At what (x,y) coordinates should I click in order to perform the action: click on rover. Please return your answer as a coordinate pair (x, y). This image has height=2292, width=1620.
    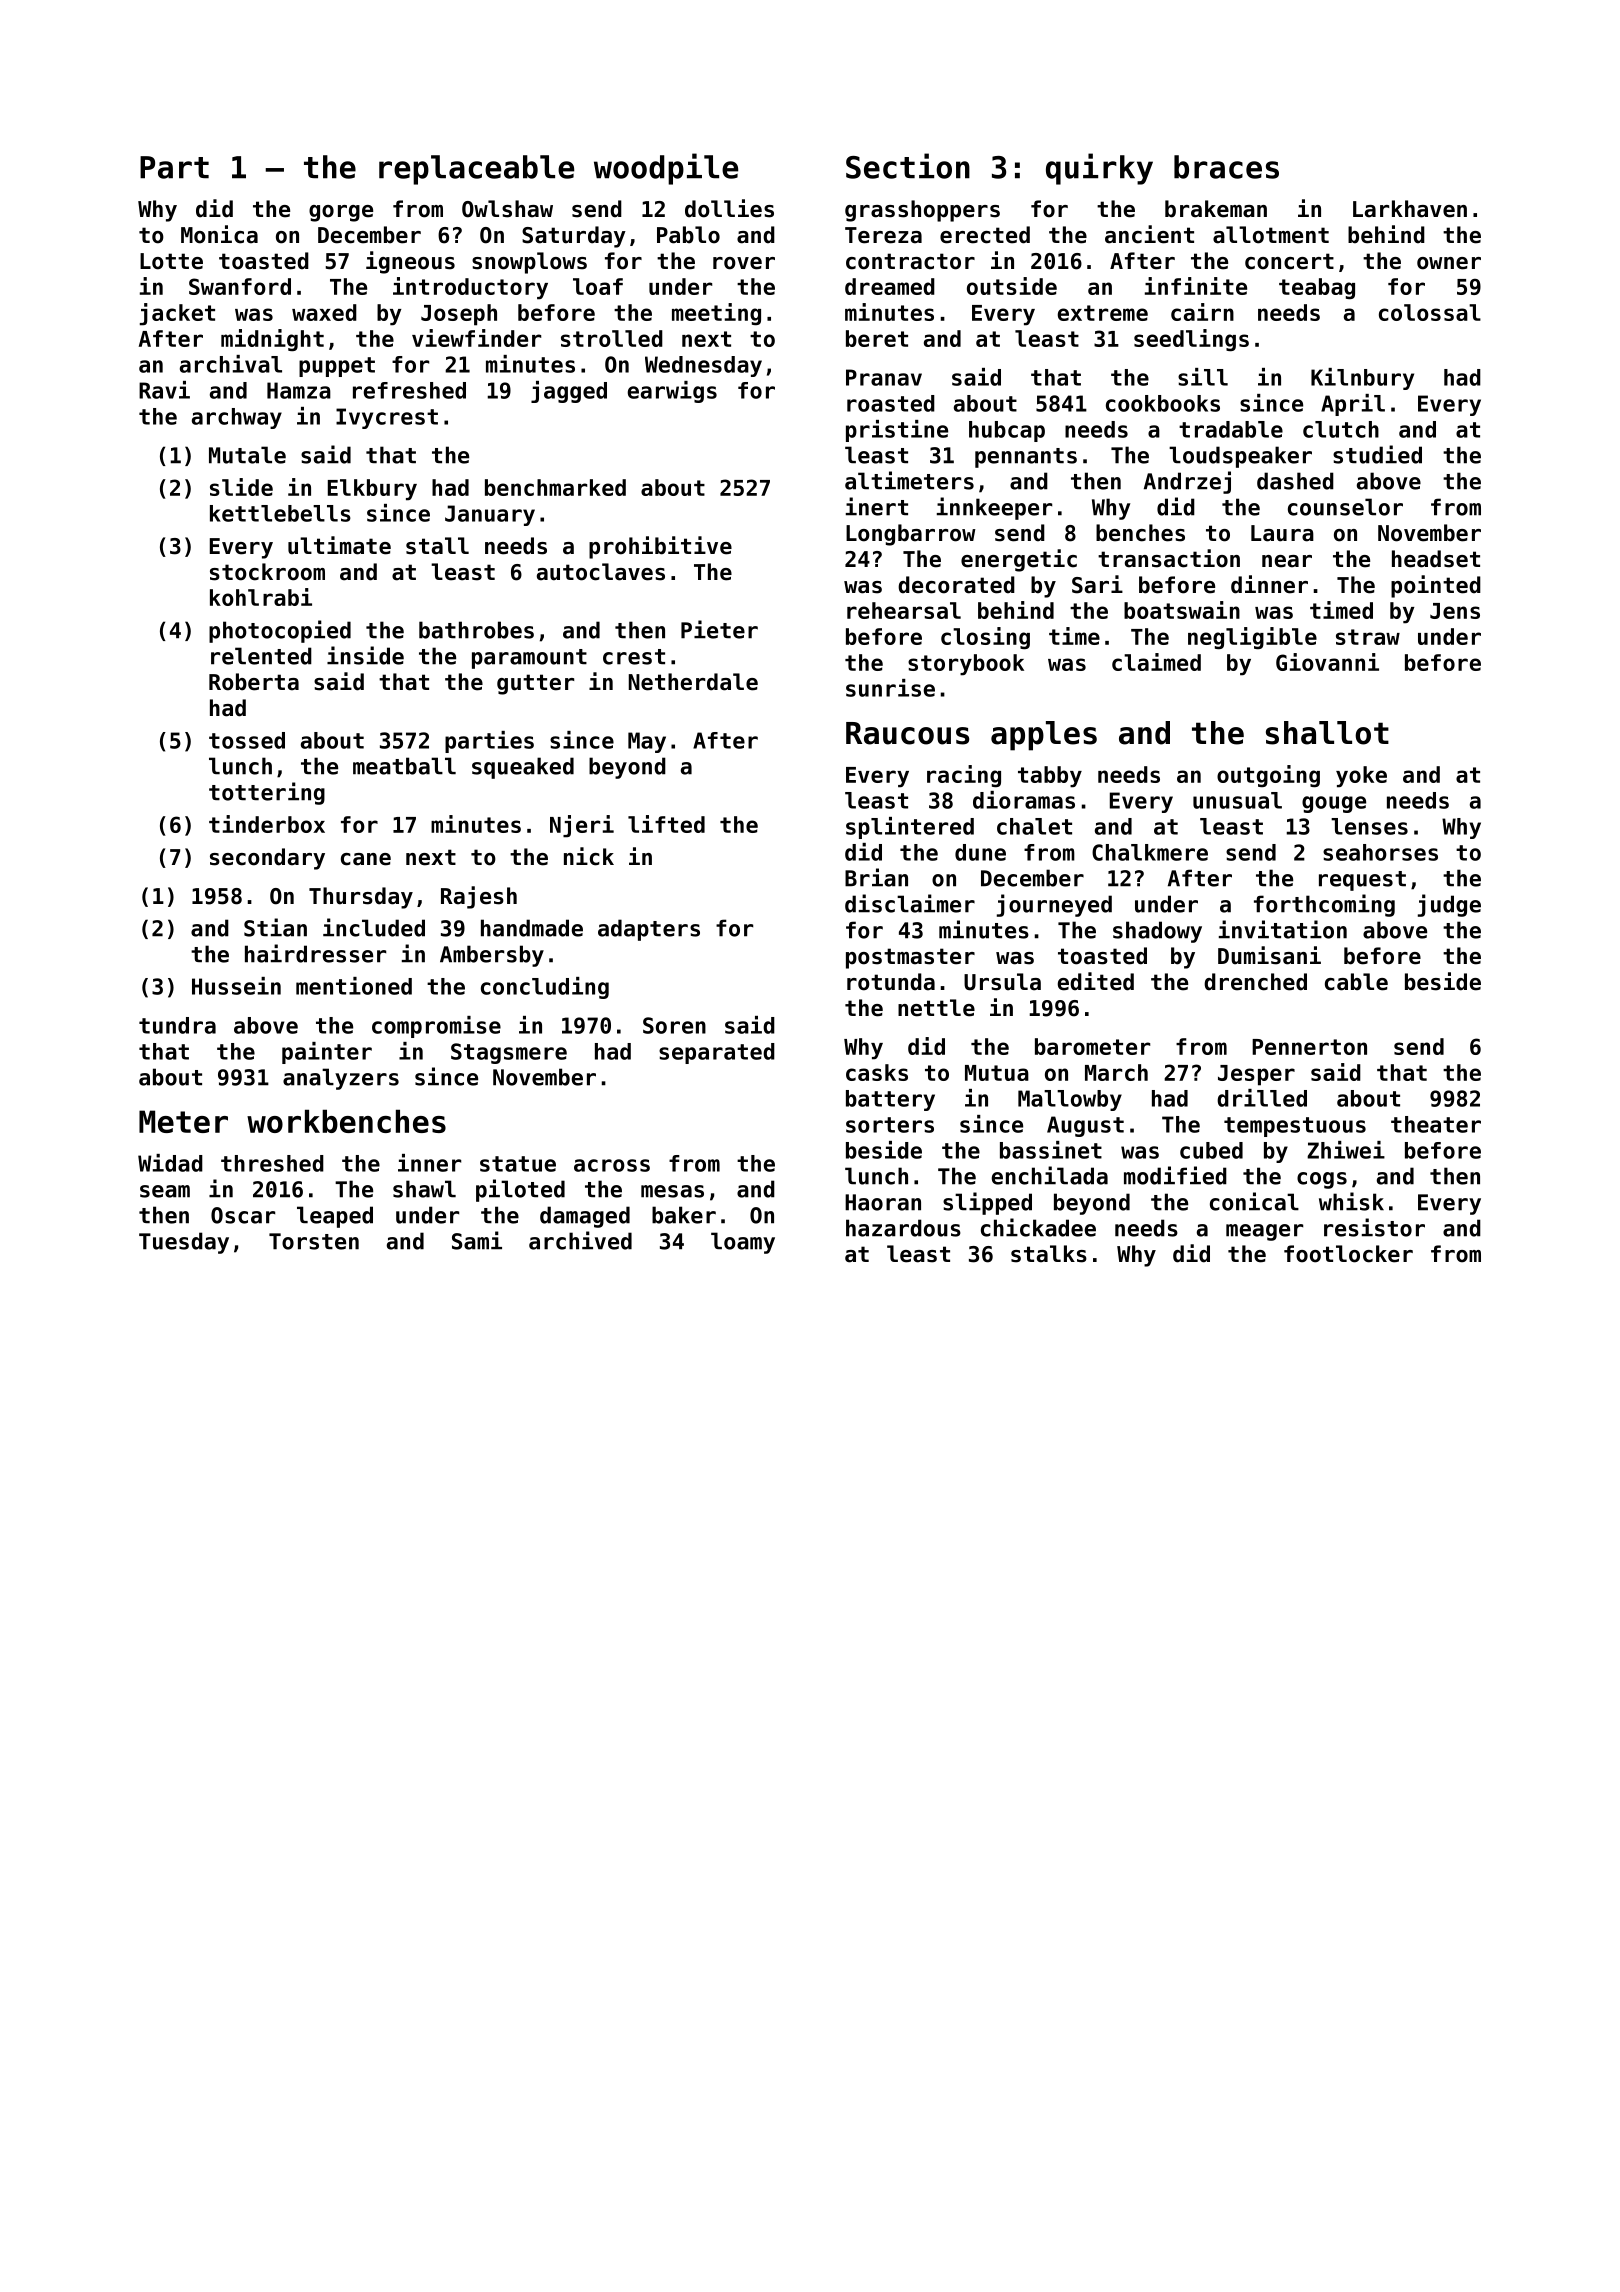
    Looking at the image, I should click on (744, 263).
